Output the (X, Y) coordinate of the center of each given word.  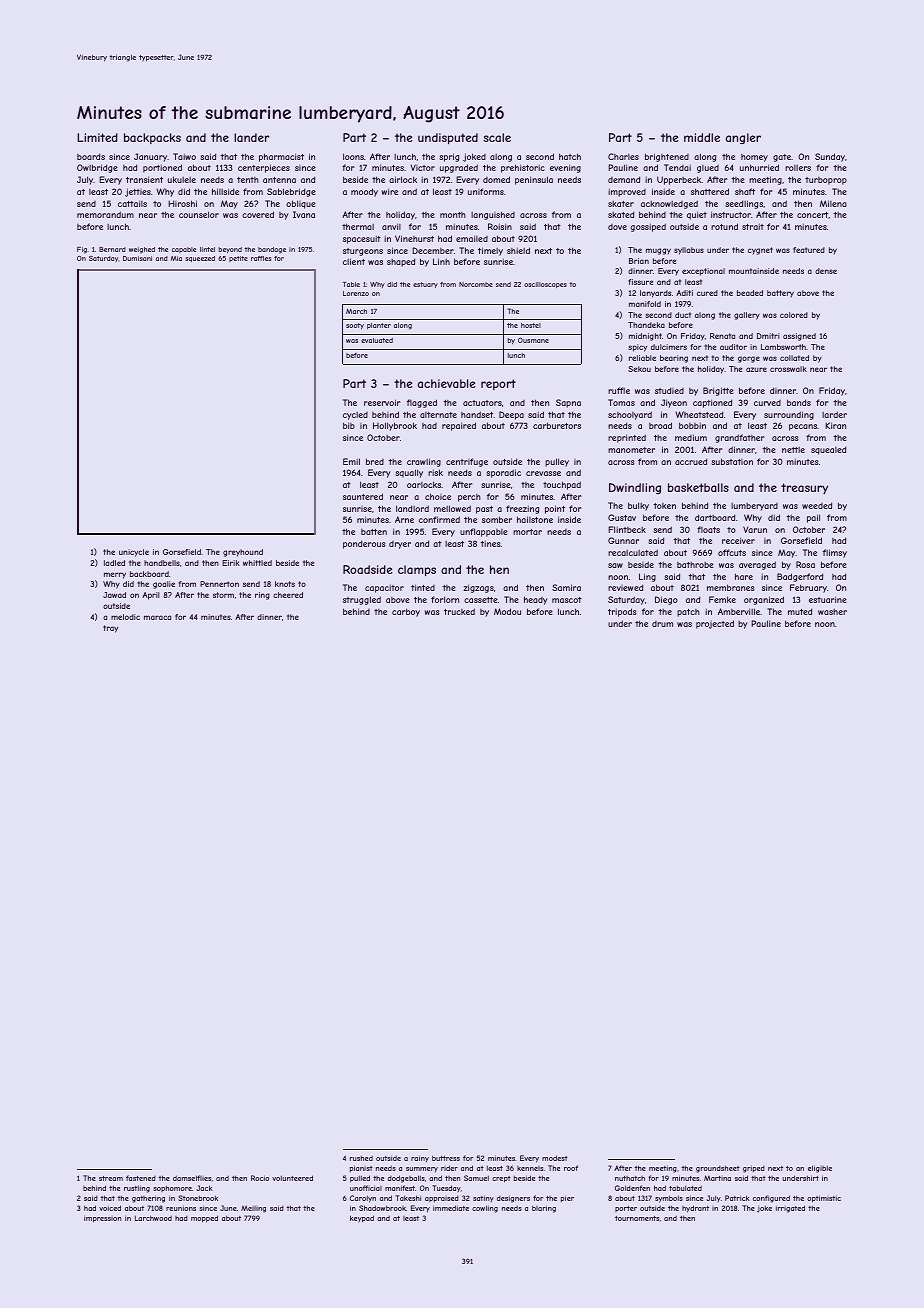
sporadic (503, 473)
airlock (403, 179)
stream (111, 1178)
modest (555, 1158)
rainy (420, 1159)
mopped (204, 1219)
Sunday (830, 157)
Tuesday (446, 1188)
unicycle (134, 553)
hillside (225, 191)
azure (756, 369)
